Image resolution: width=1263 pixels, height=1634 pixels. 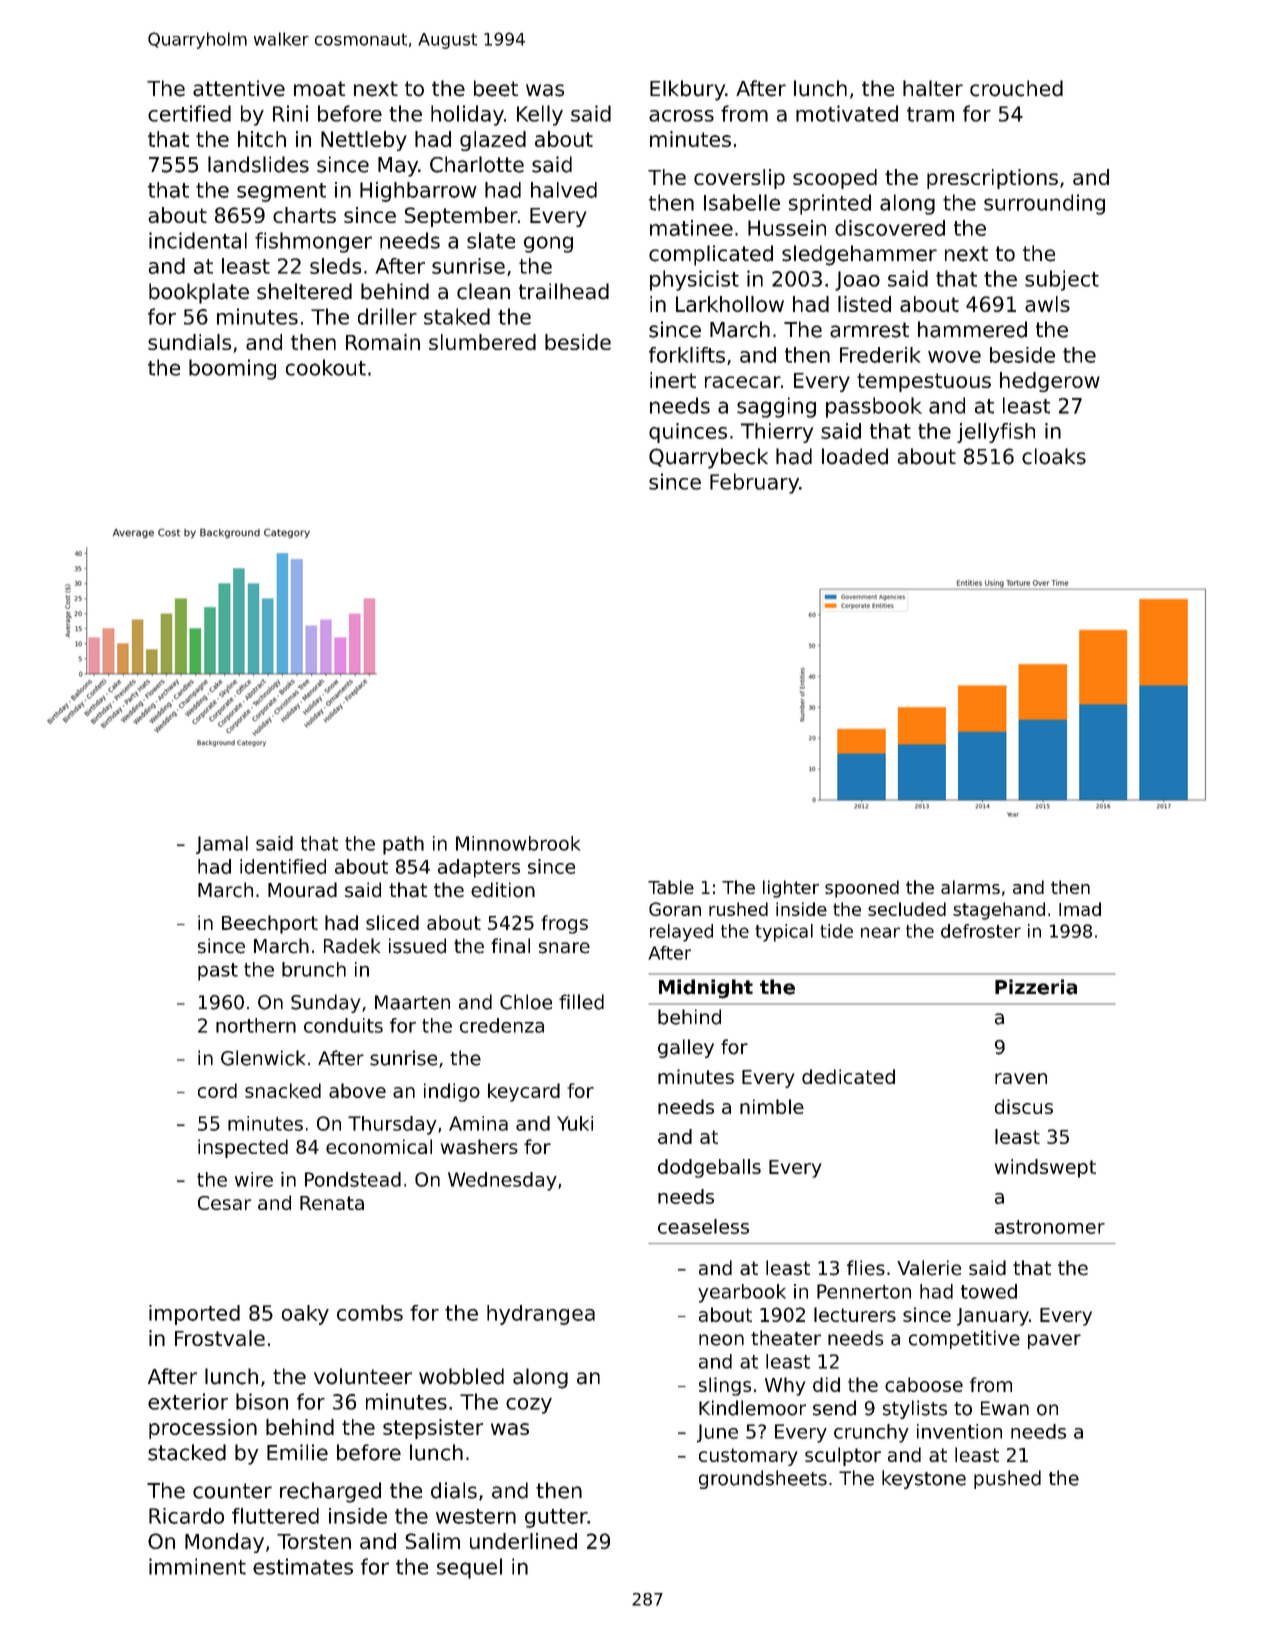 What do you see at coordinates (254, 1179) in the image?
I see `wire` at bounding box center [254, 1179].
